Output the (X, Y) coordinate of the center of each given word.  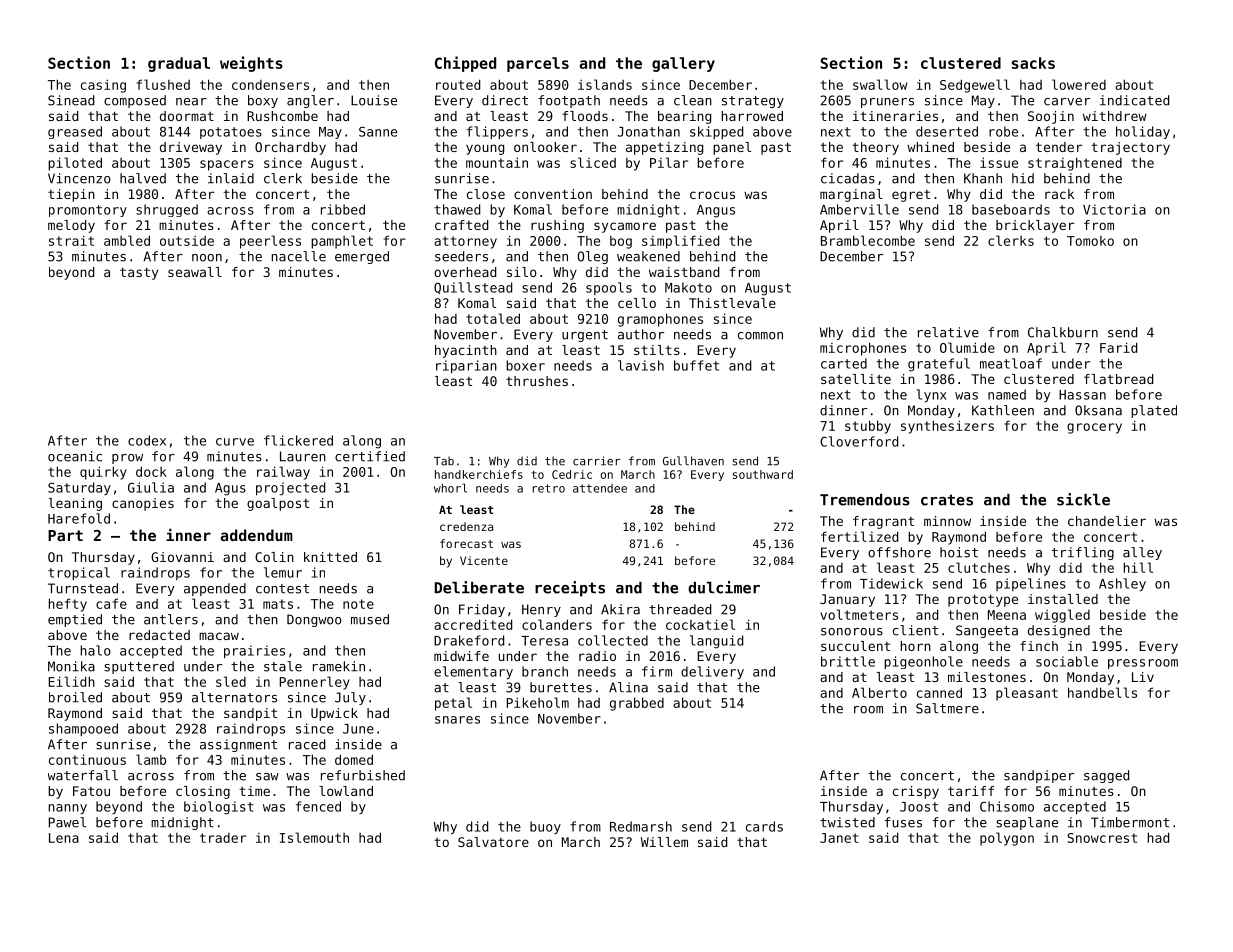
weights (251, 64)
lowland (346, 791)
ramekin (339, 666)
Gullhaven (693, 461)
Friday (482, 610)
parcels (538, 64)
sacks (1033, 63)
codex (147, 440)
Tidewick (891, 583)
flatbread (1118, 379)
